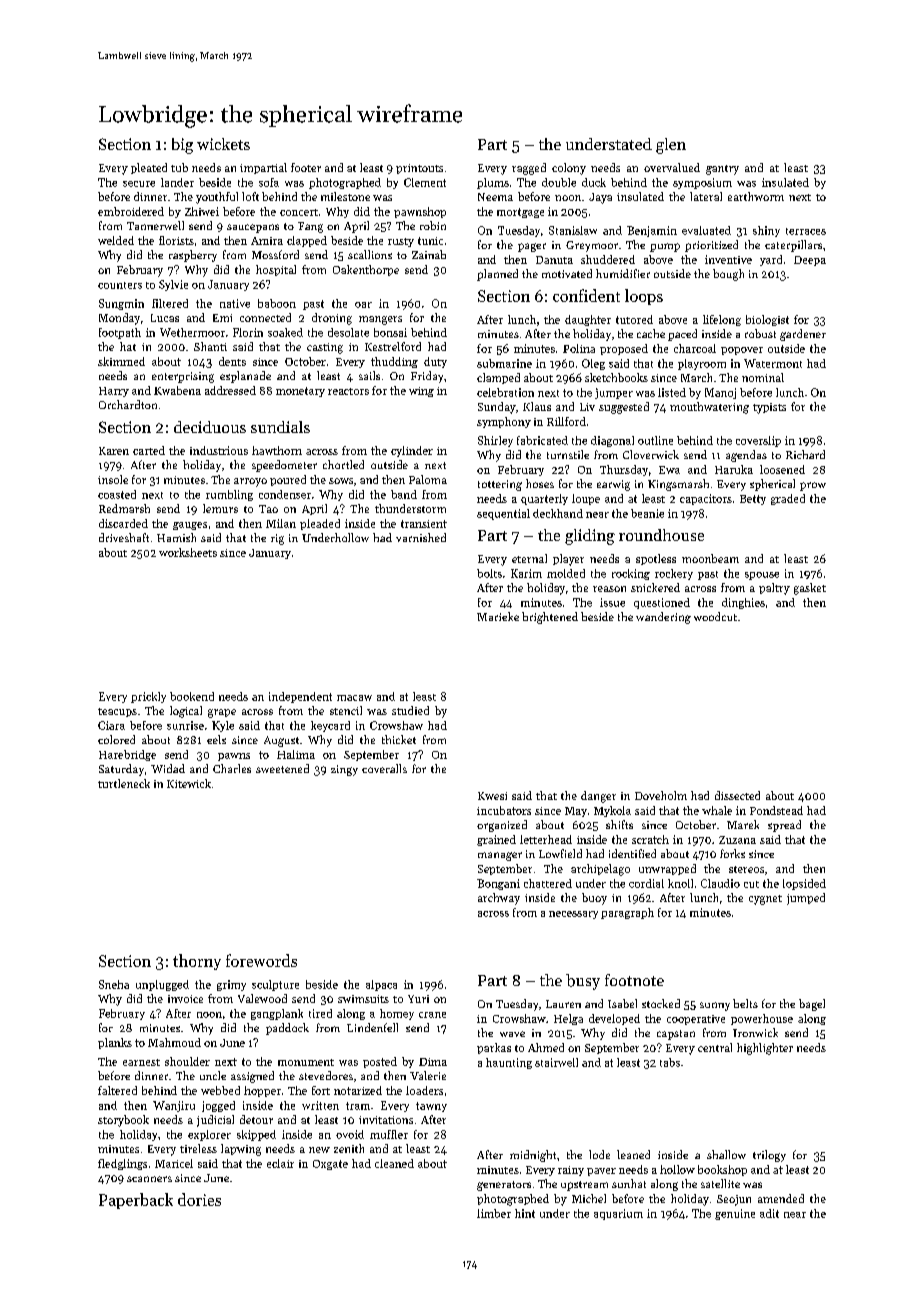 This screenshot has height=1308, width=924. Describe the element at coordinates (499, 899) in the screenshot. I see `archway` at that location.
